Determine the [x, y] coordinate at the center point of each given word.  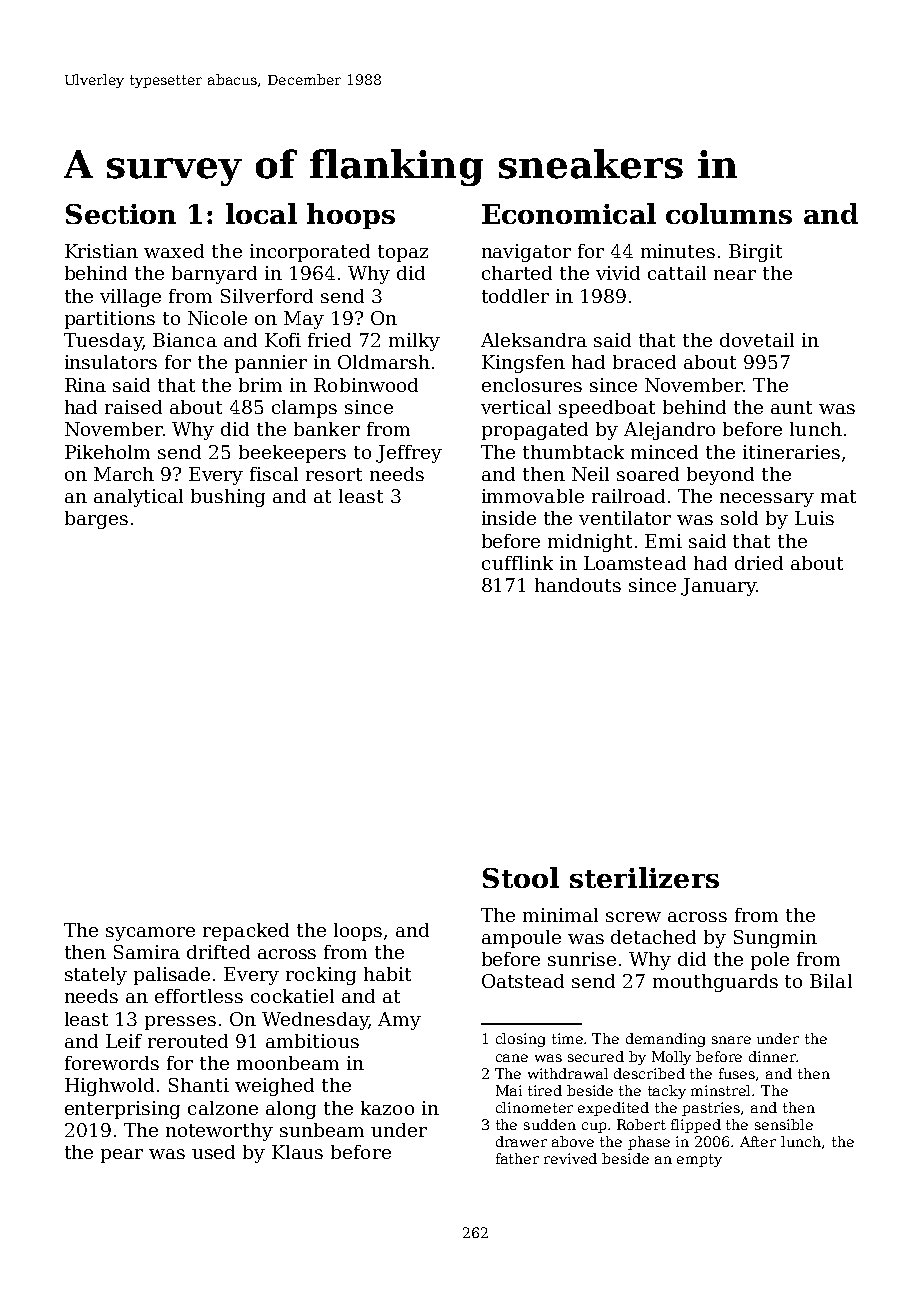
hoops [351, 216]
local [261, 213]
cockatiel [292, 996]
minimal [560, 915]
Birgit [755, 253]
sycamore [150, 934]
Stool [521, 877]
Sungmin [775, 939]
